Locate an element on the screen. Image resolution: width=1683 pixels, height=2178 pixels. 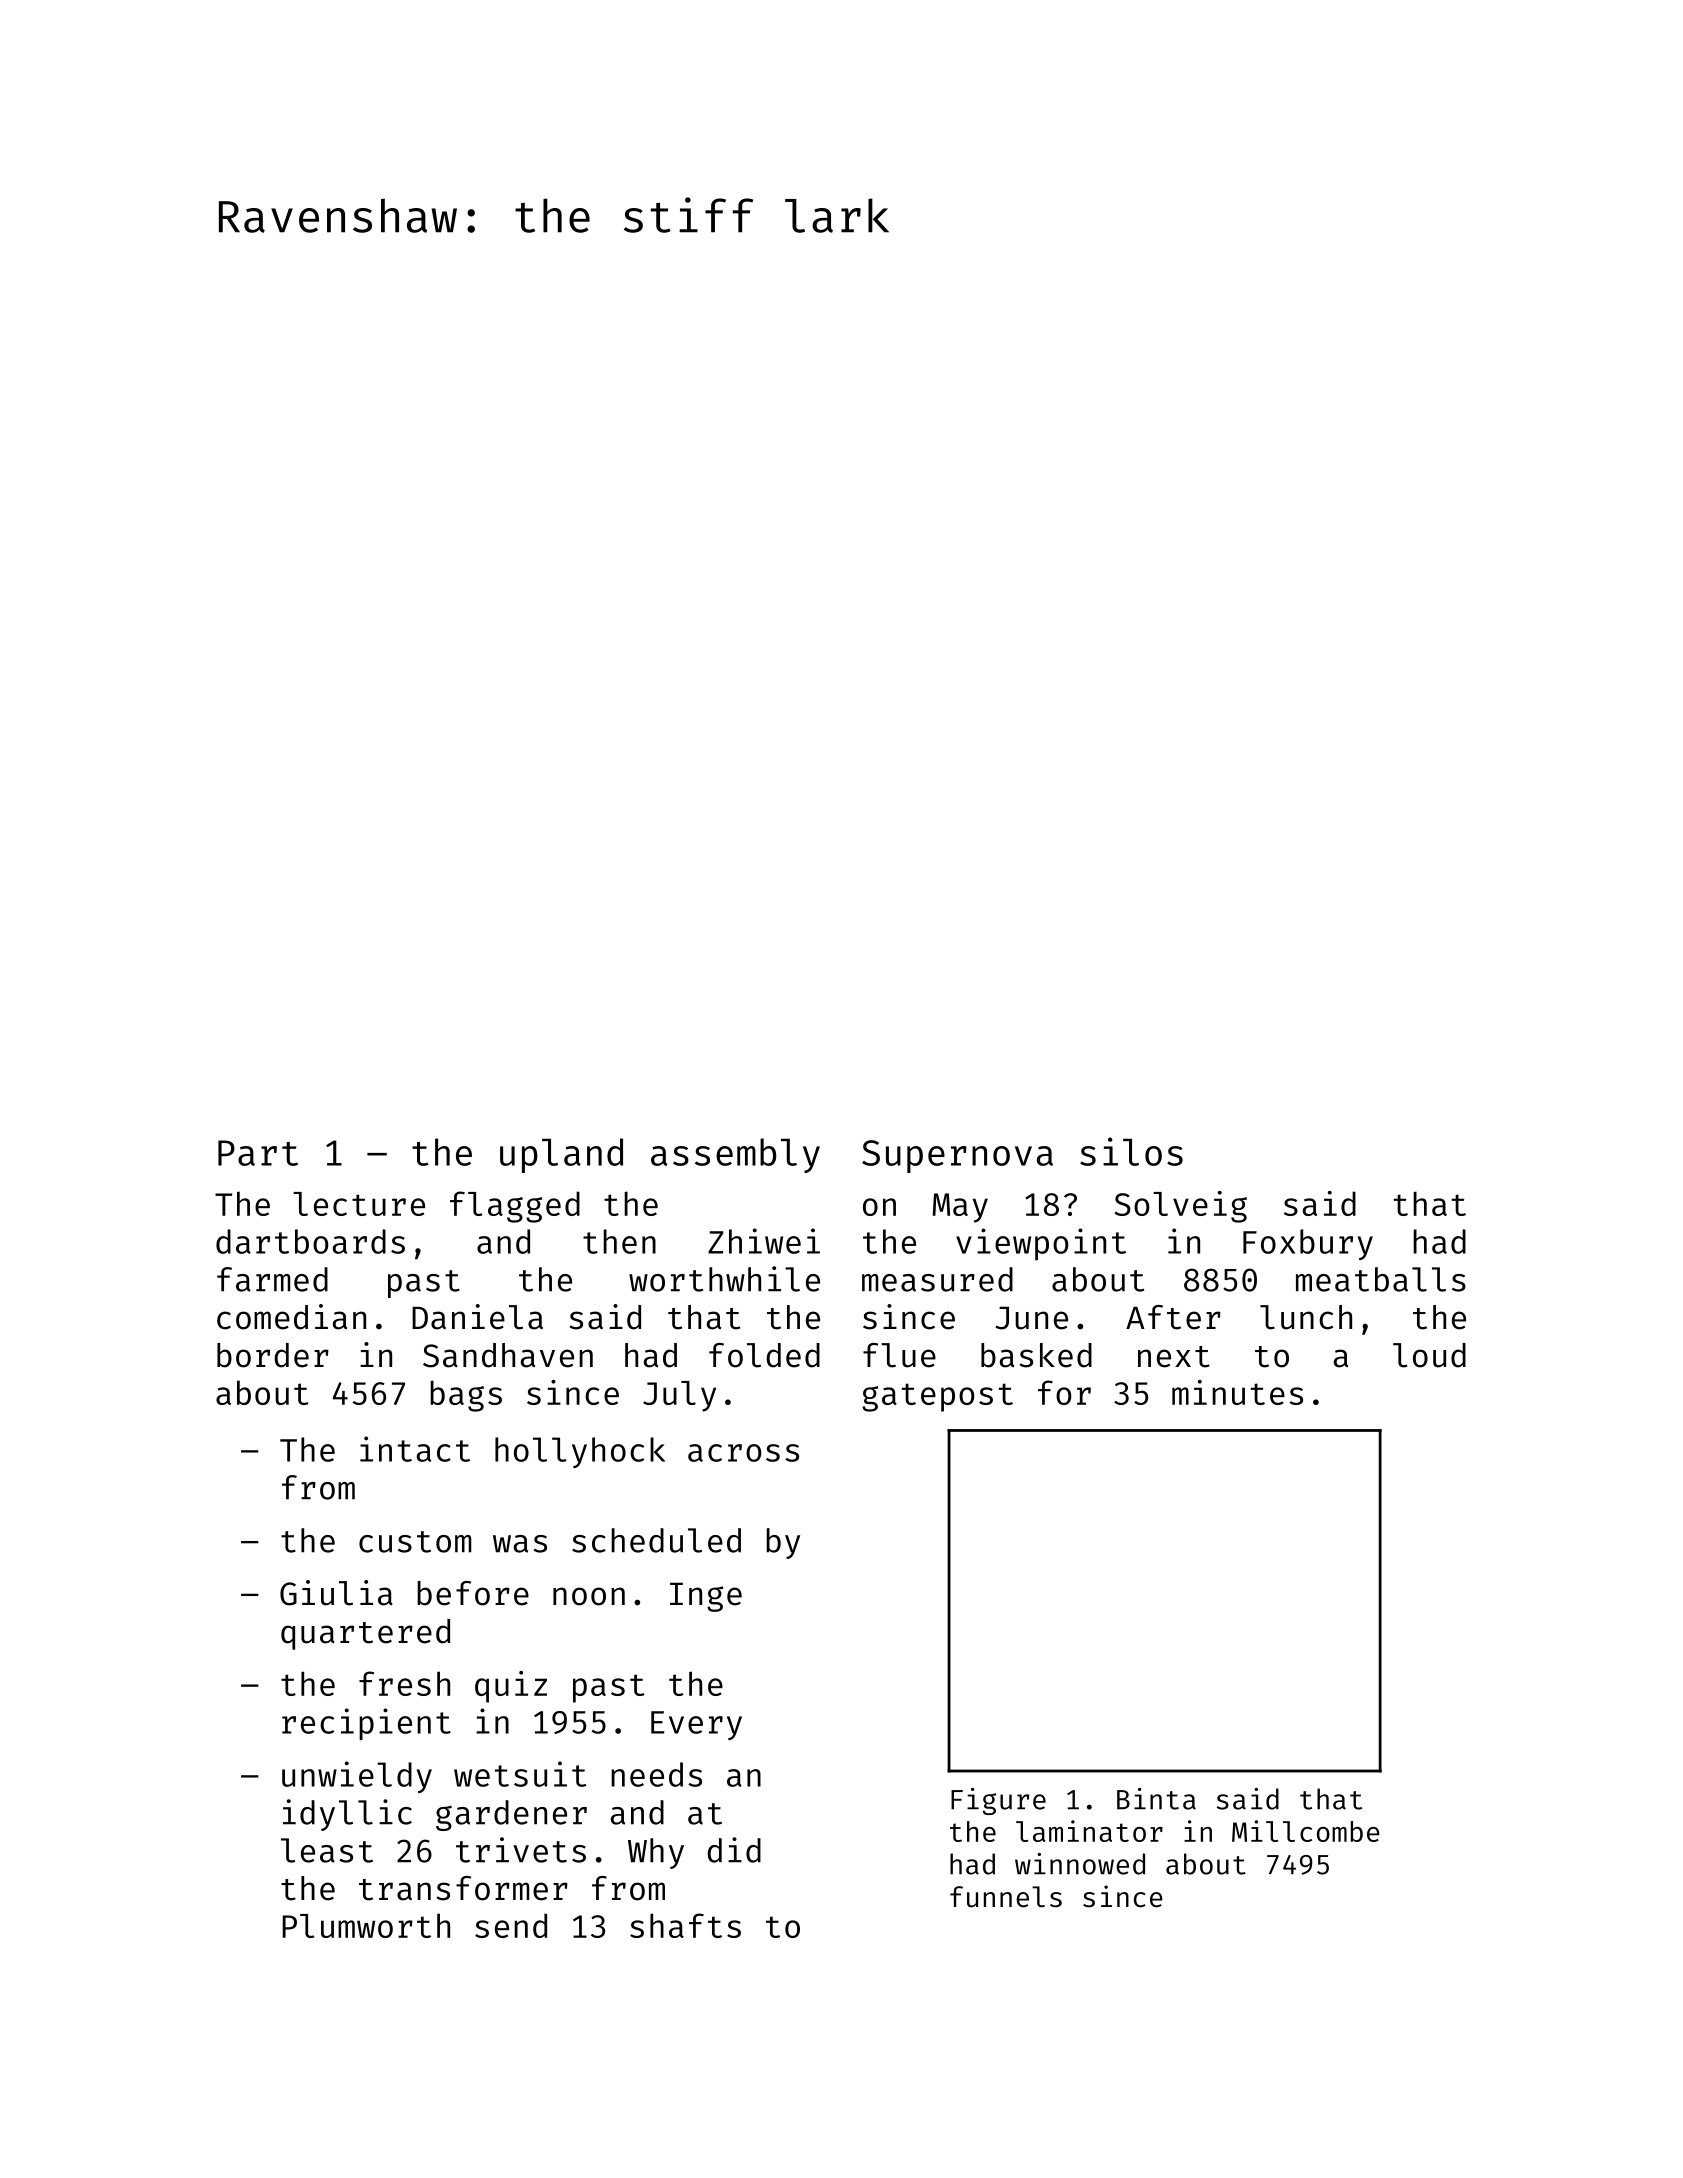
Plumworth is located at coordinates (366, 1925).
